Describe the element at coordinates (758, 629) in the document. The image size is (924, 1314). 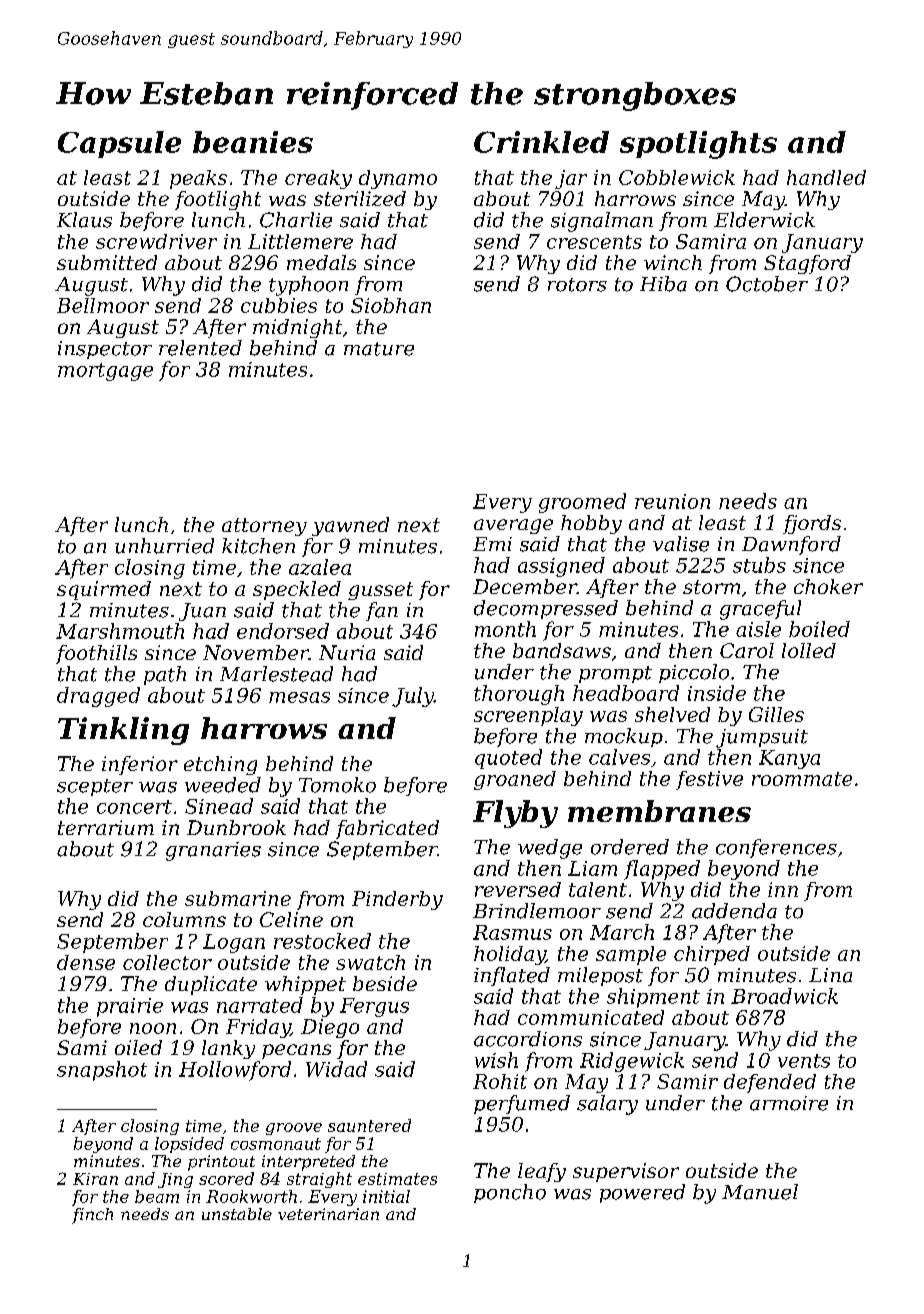
I see `aisle` at that location.
